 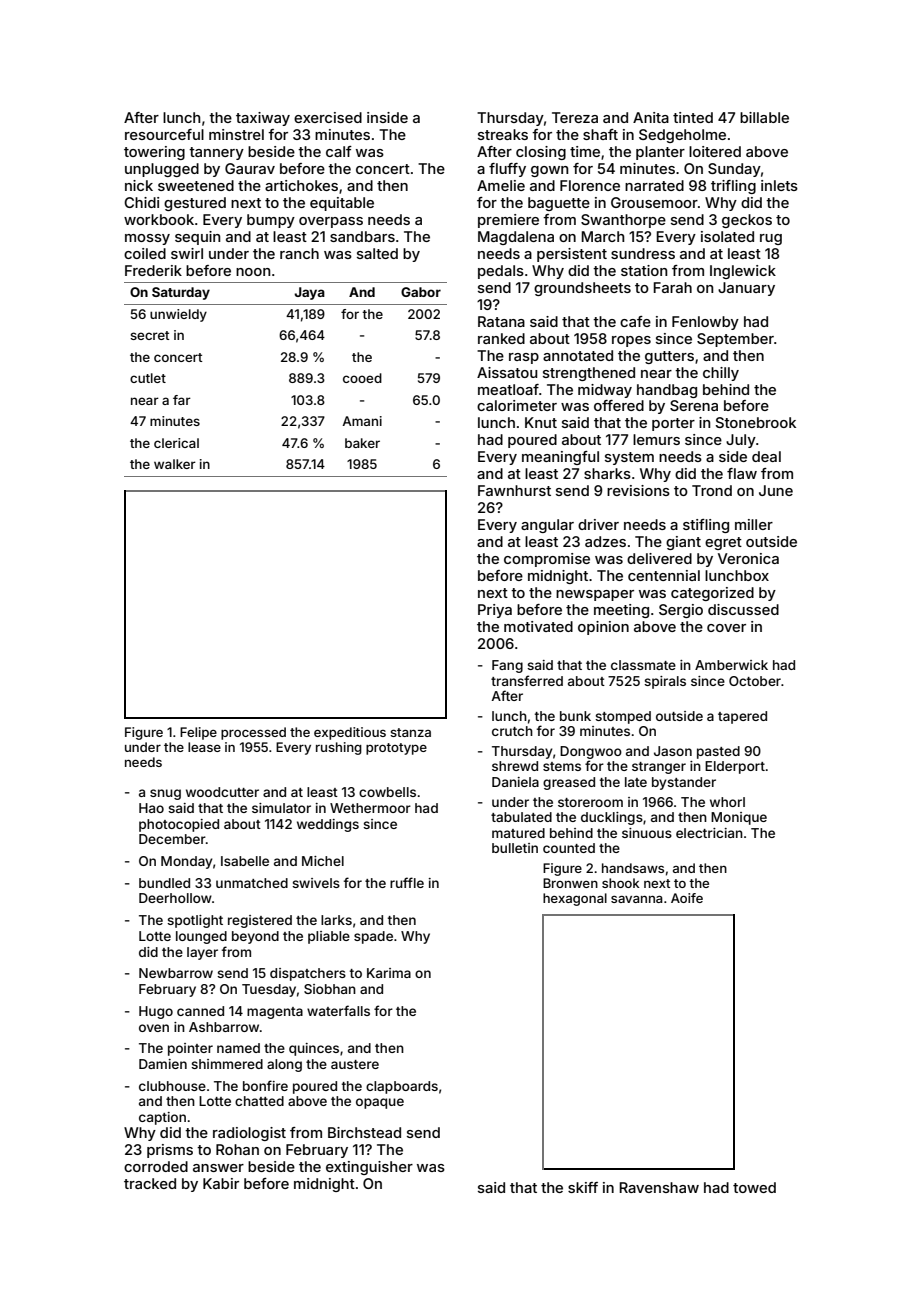 What do you see at coordinates (373, 937) in the screenshot?
I see `spade` at bounding box center [373, 937].
